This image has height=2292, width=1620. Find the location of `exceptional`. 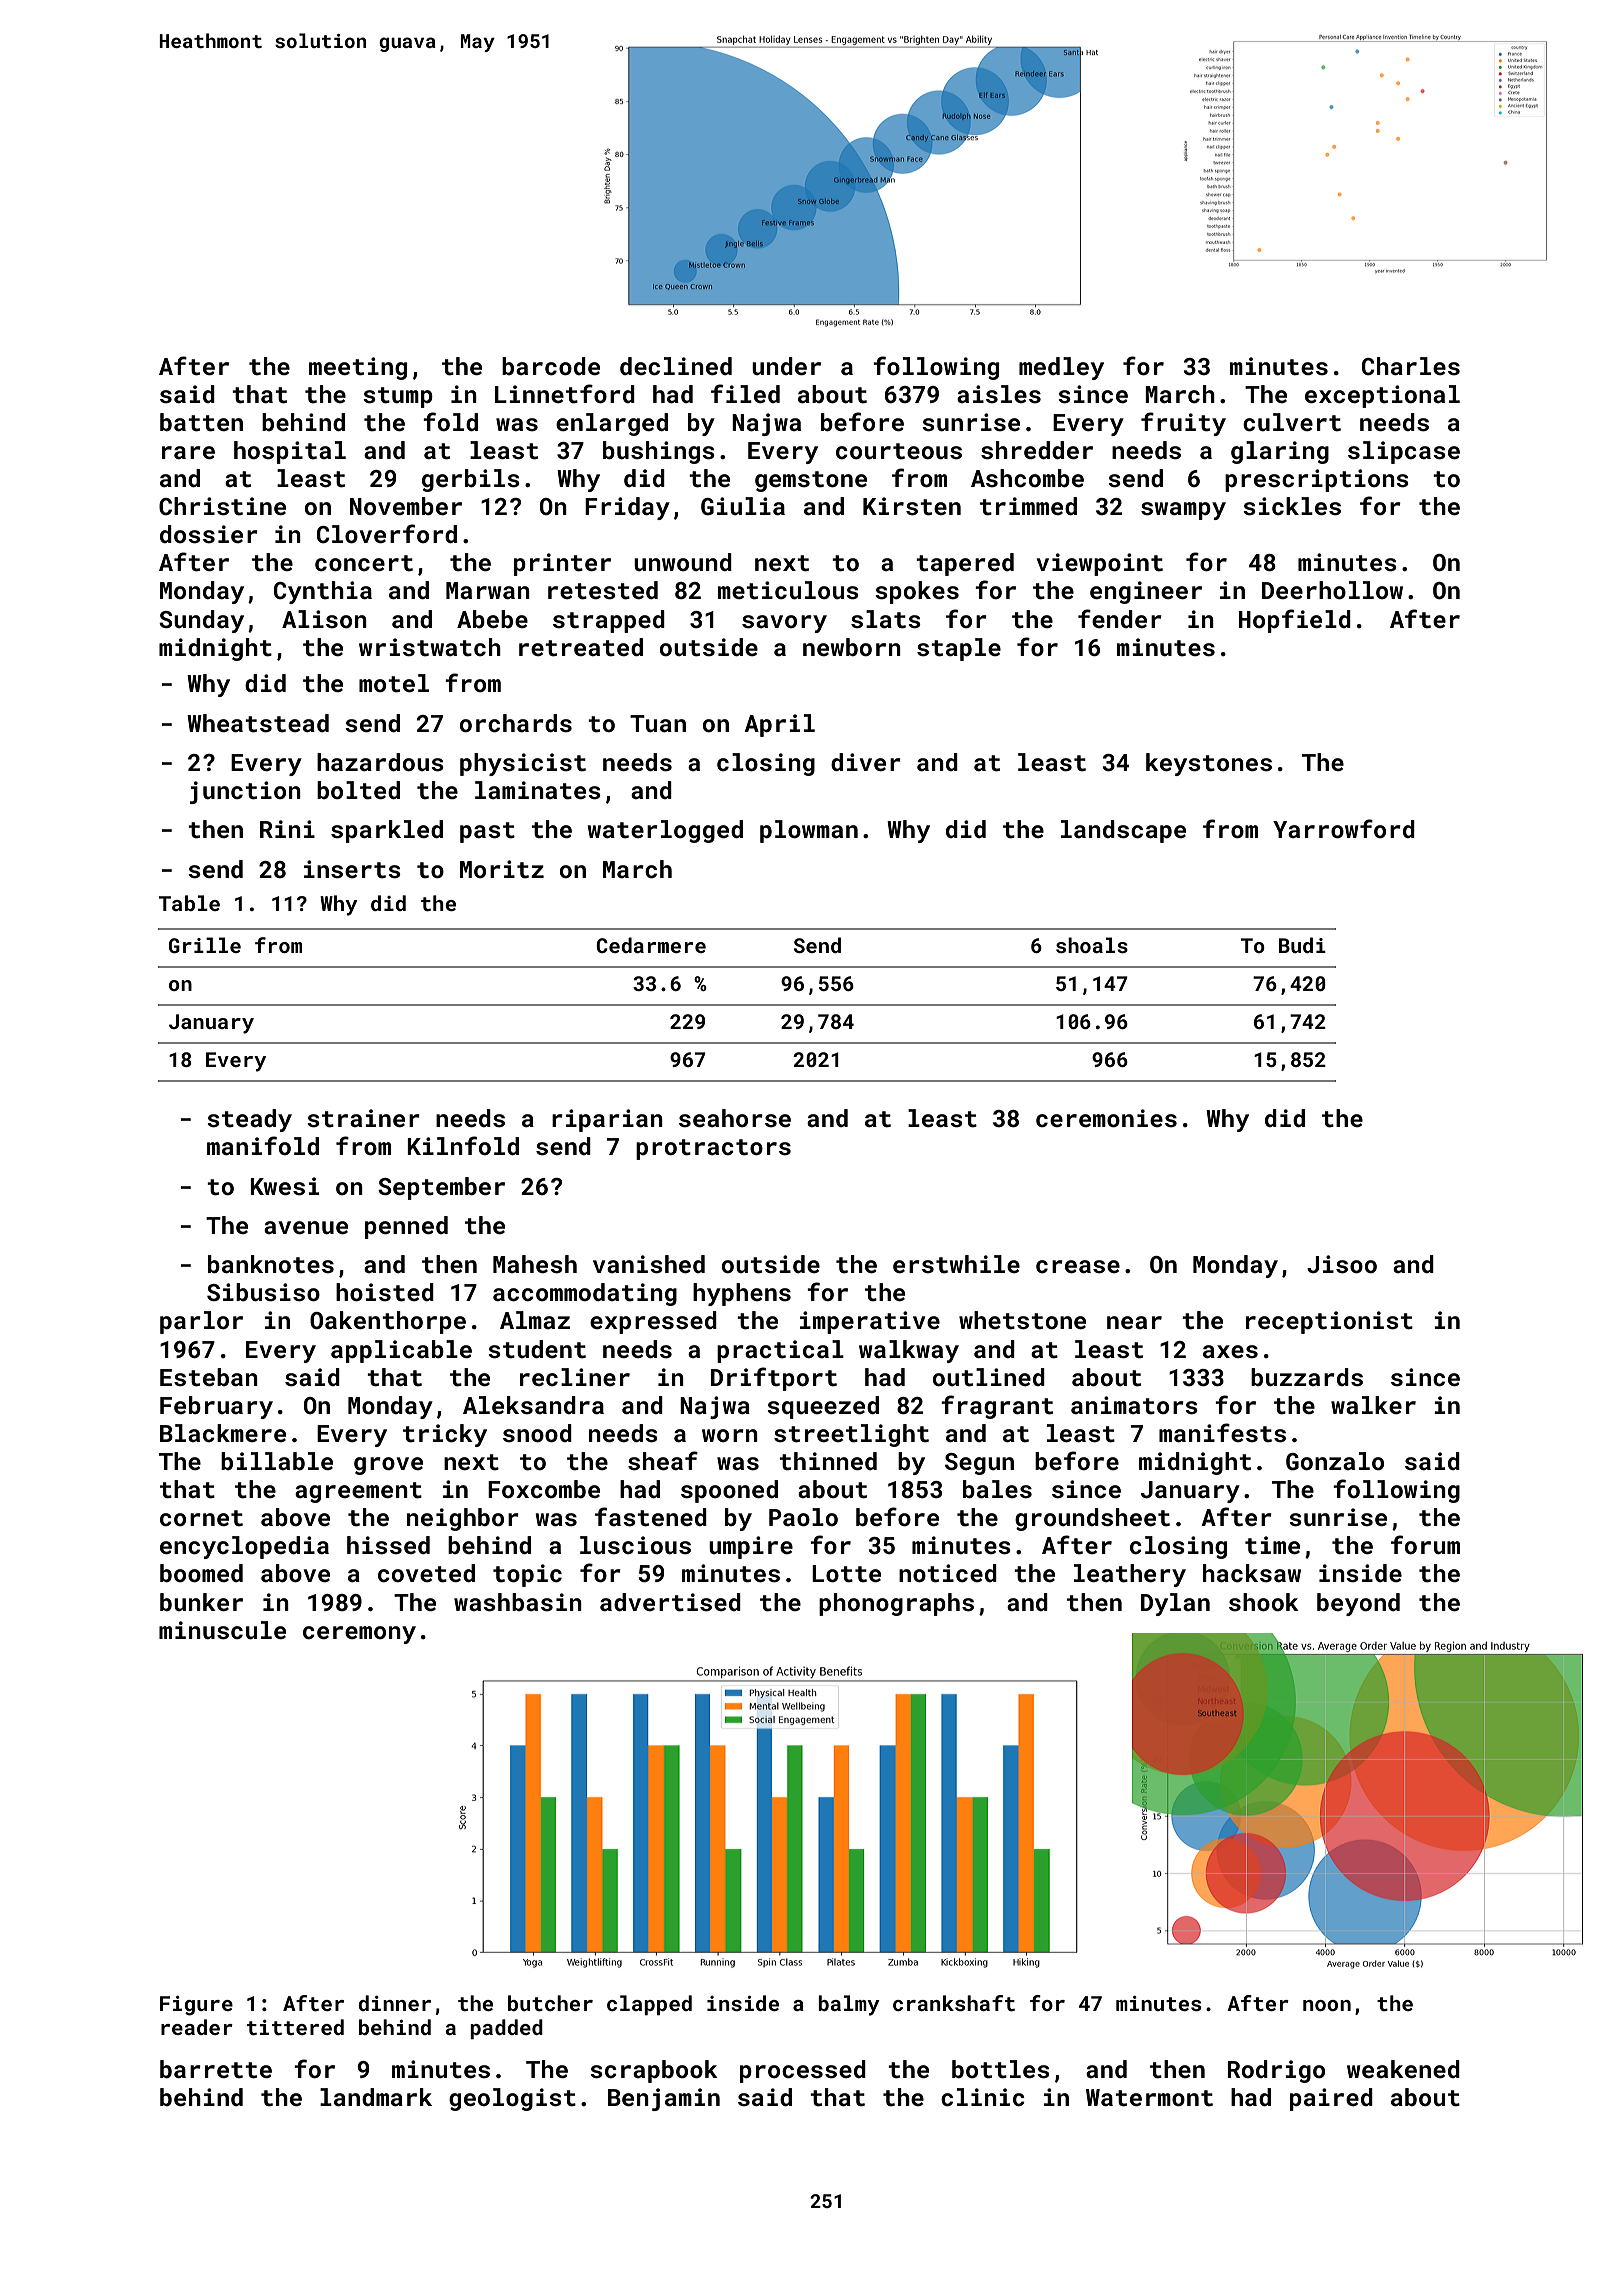

exceptional is located at coordinates (1382, 396).
